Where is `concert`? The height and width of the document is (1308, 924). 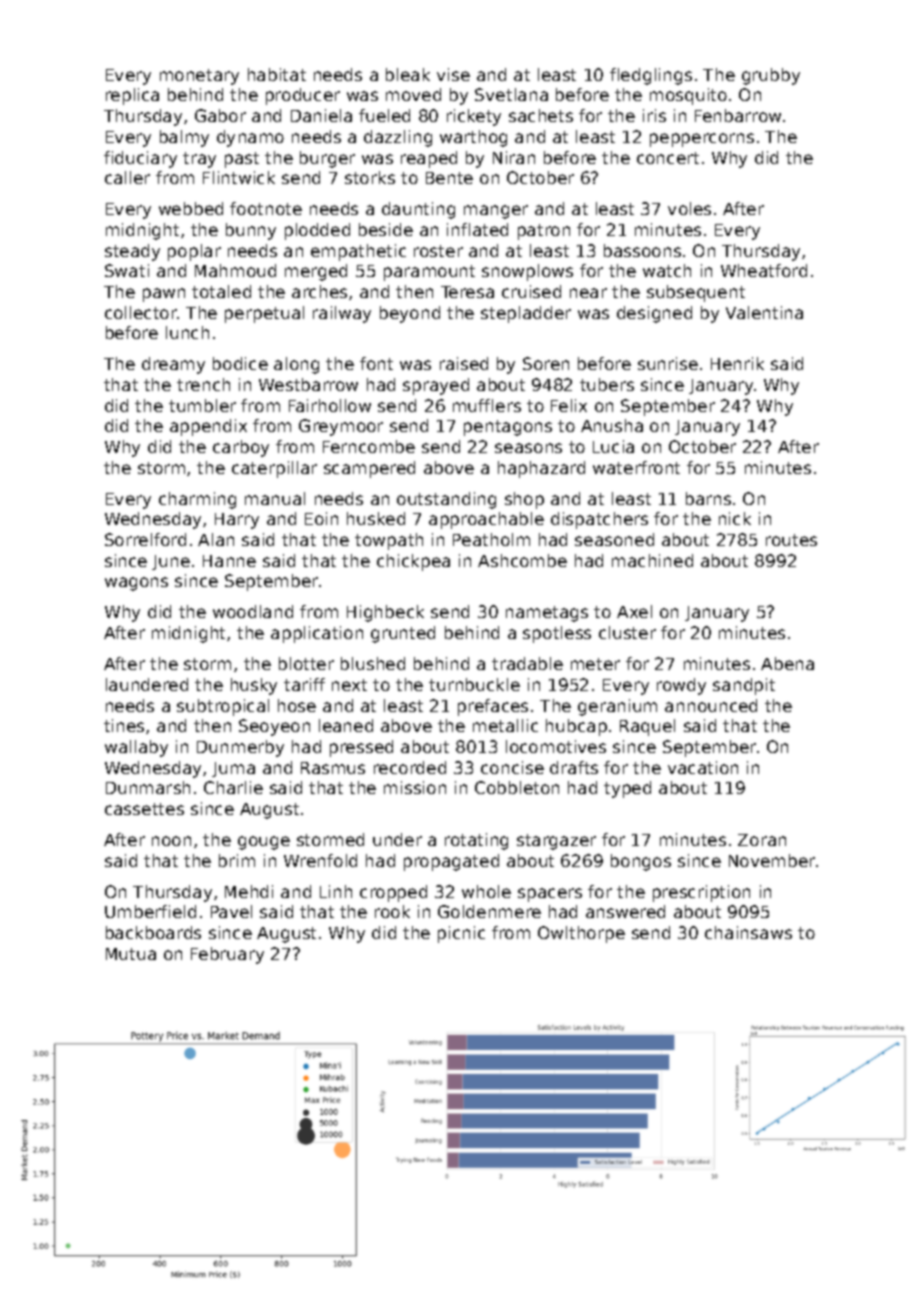 concert is located at coordinates (668, 158).
